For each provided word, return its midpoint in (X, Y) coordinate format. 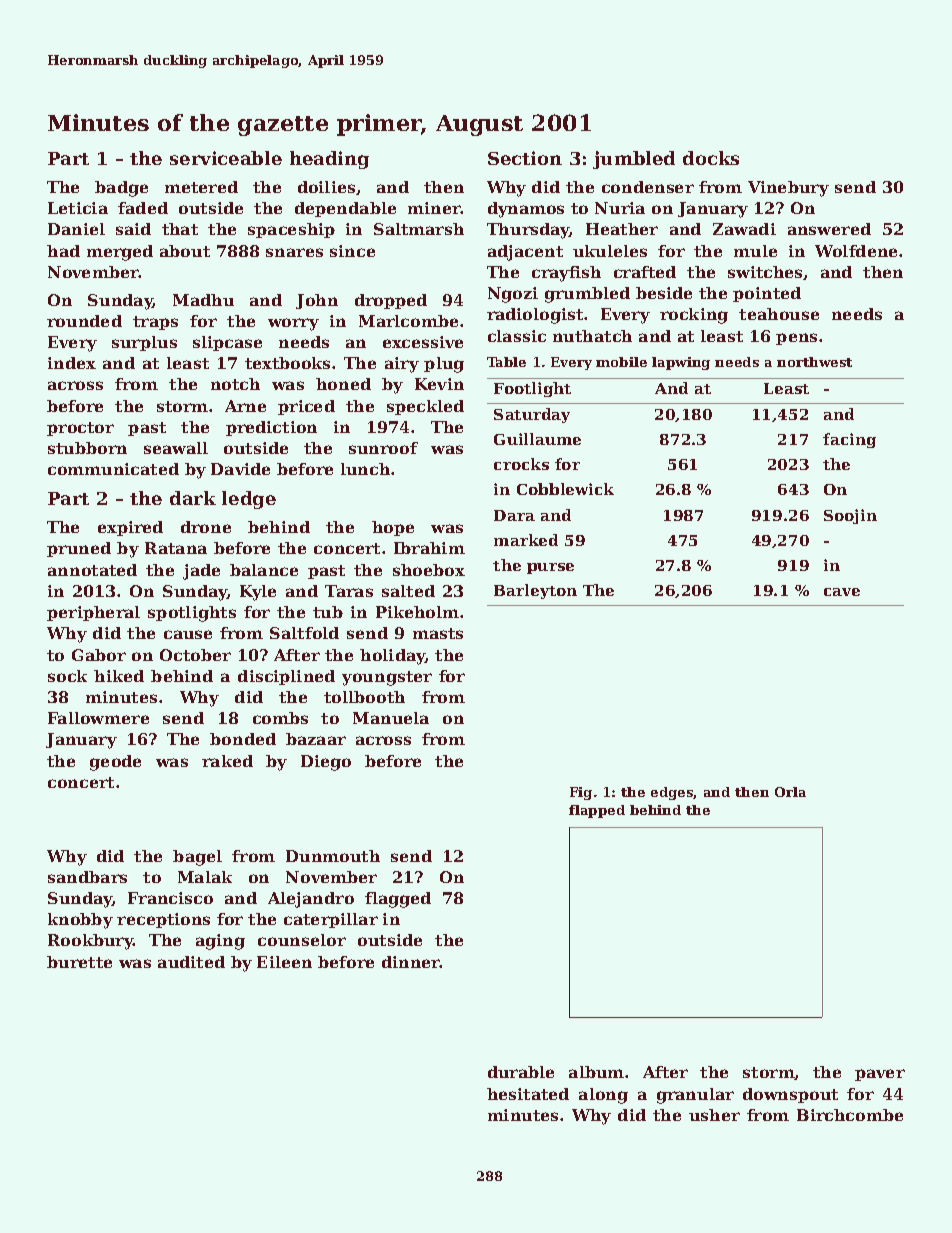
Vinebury (788, 189)
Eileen (284, 962)
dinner (411, 962)
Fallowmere (98, 718)
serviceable (226, 158)
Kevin (439, 384)
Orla (790, 792)
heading (329, 160)
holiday (392, 657)
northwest (814, 362)
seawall (176, 448)
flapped (597, 811)
